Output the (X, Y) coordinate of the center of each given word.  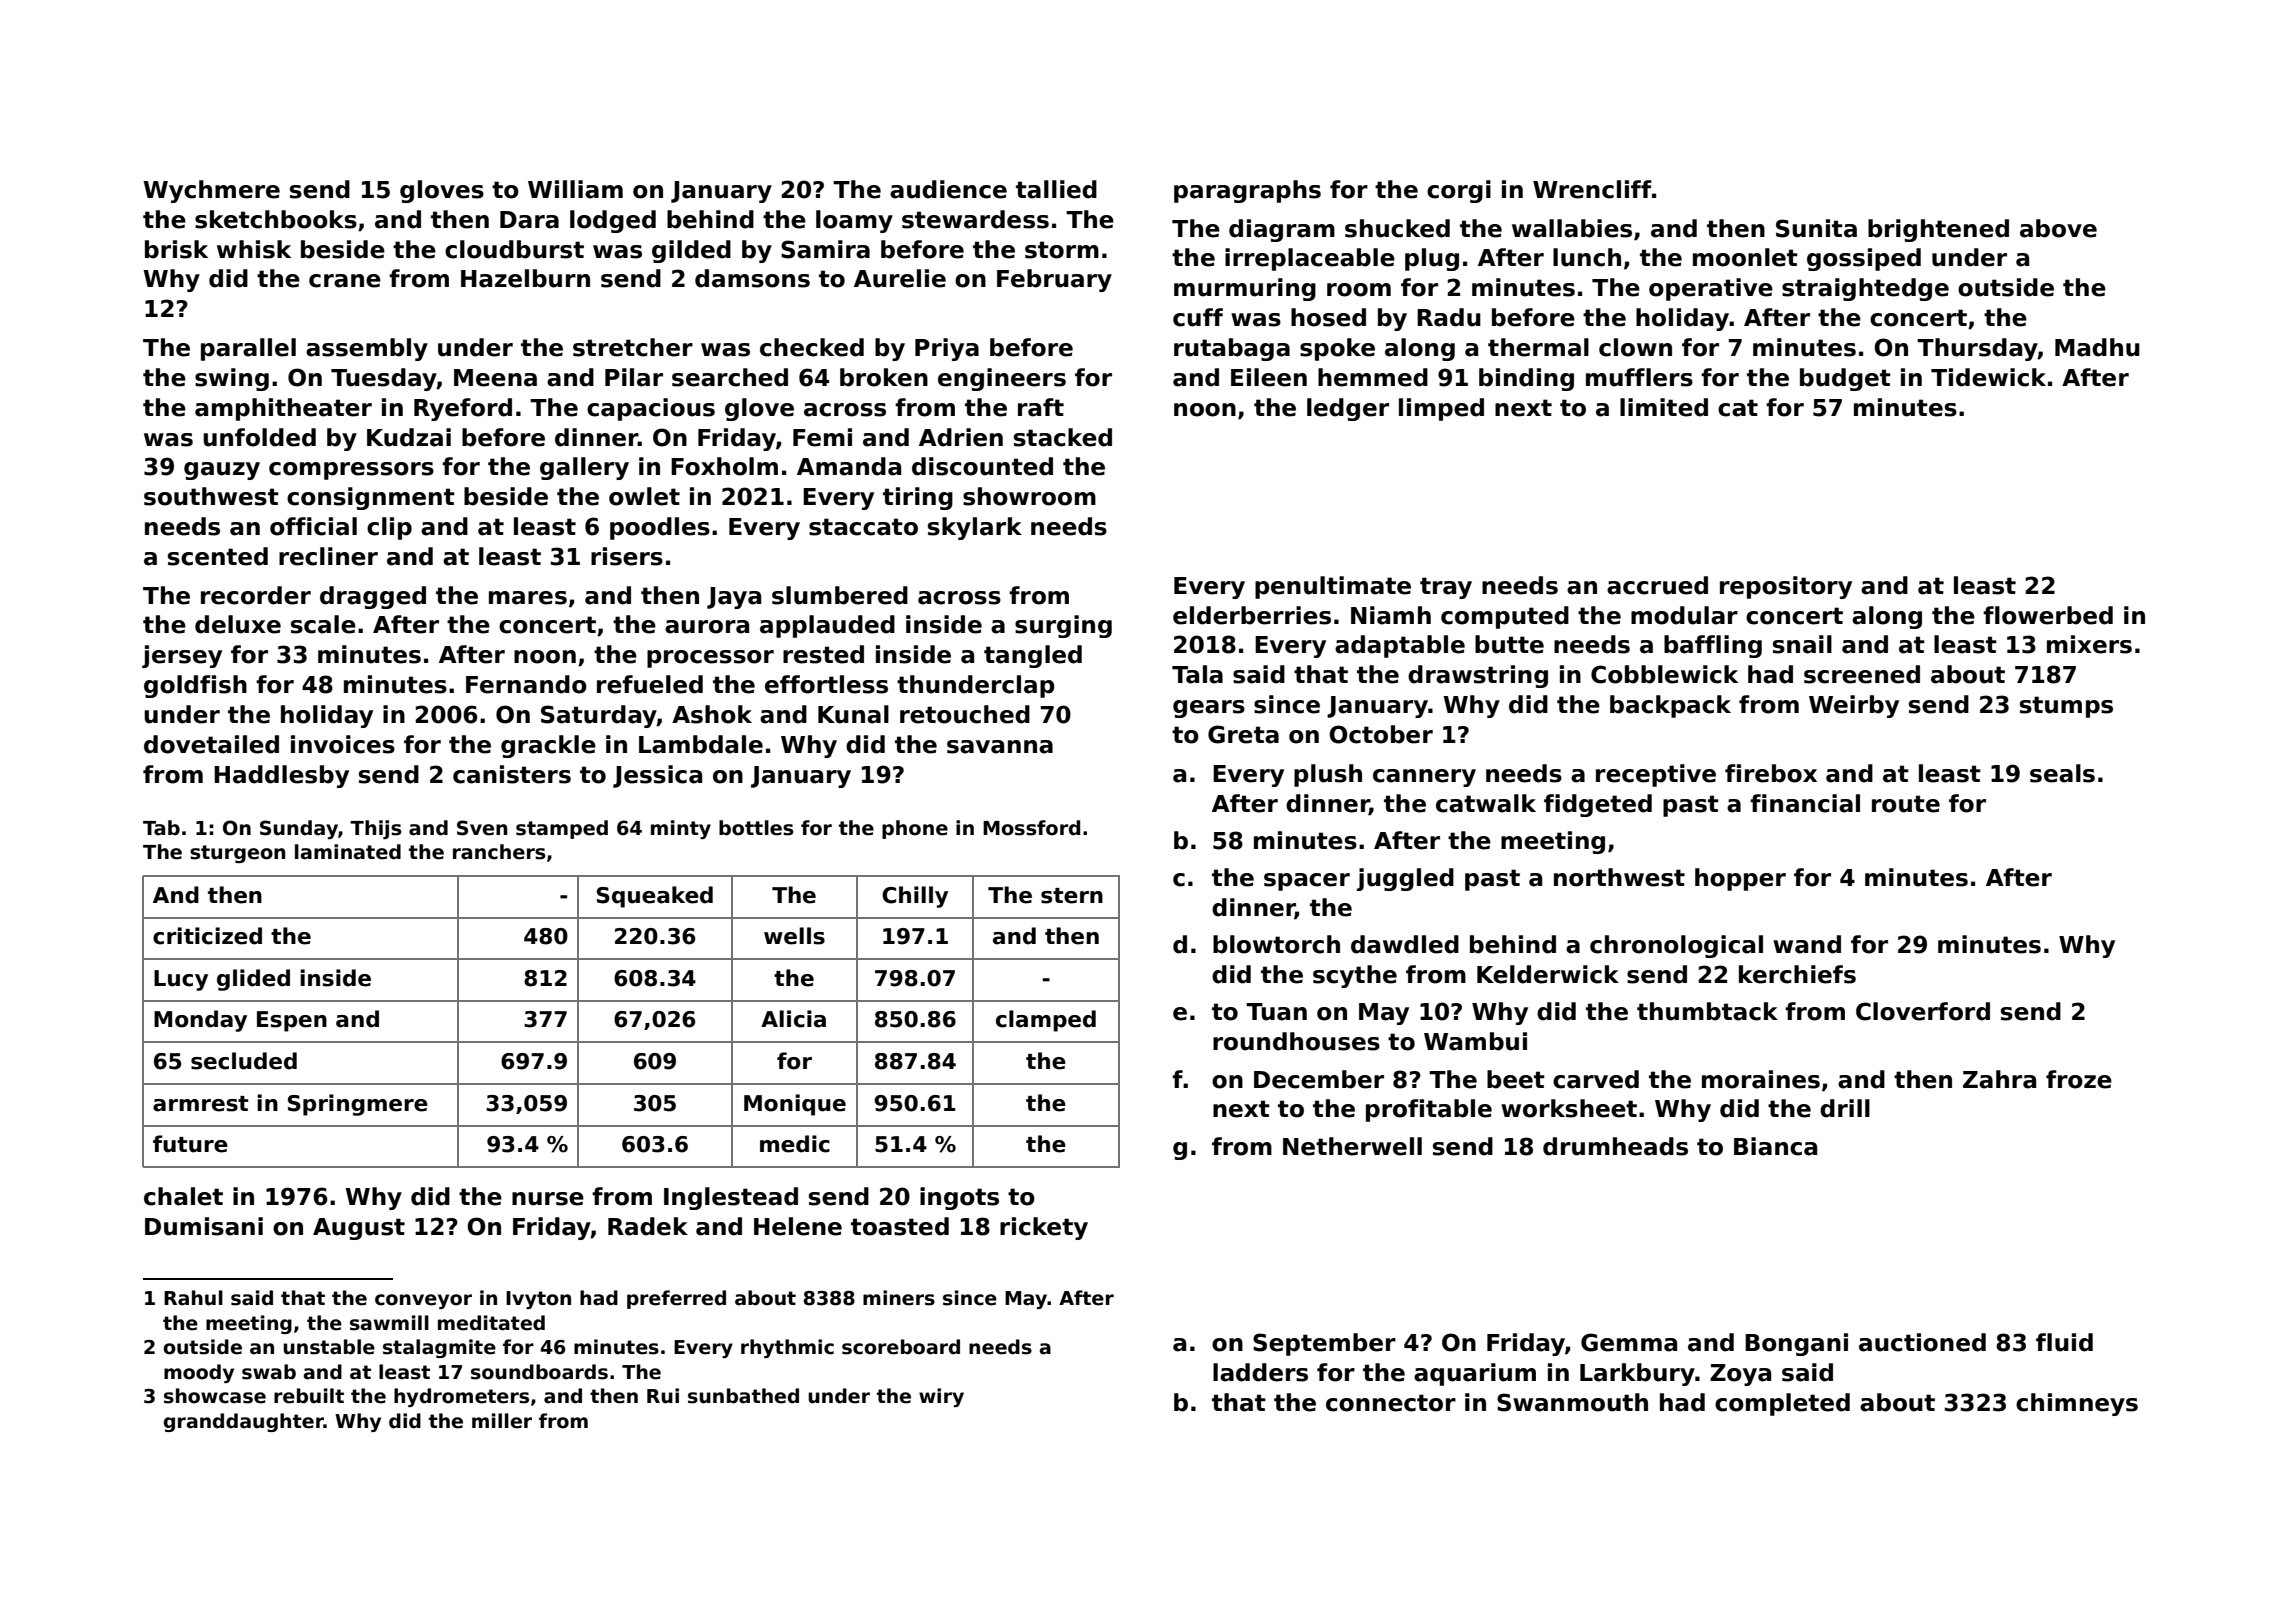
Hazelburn (525, 278)
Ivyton (538, 1300)
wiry (941, 1397)
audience (948, 189)
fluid (2064, 1342)
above (2058, 228)
